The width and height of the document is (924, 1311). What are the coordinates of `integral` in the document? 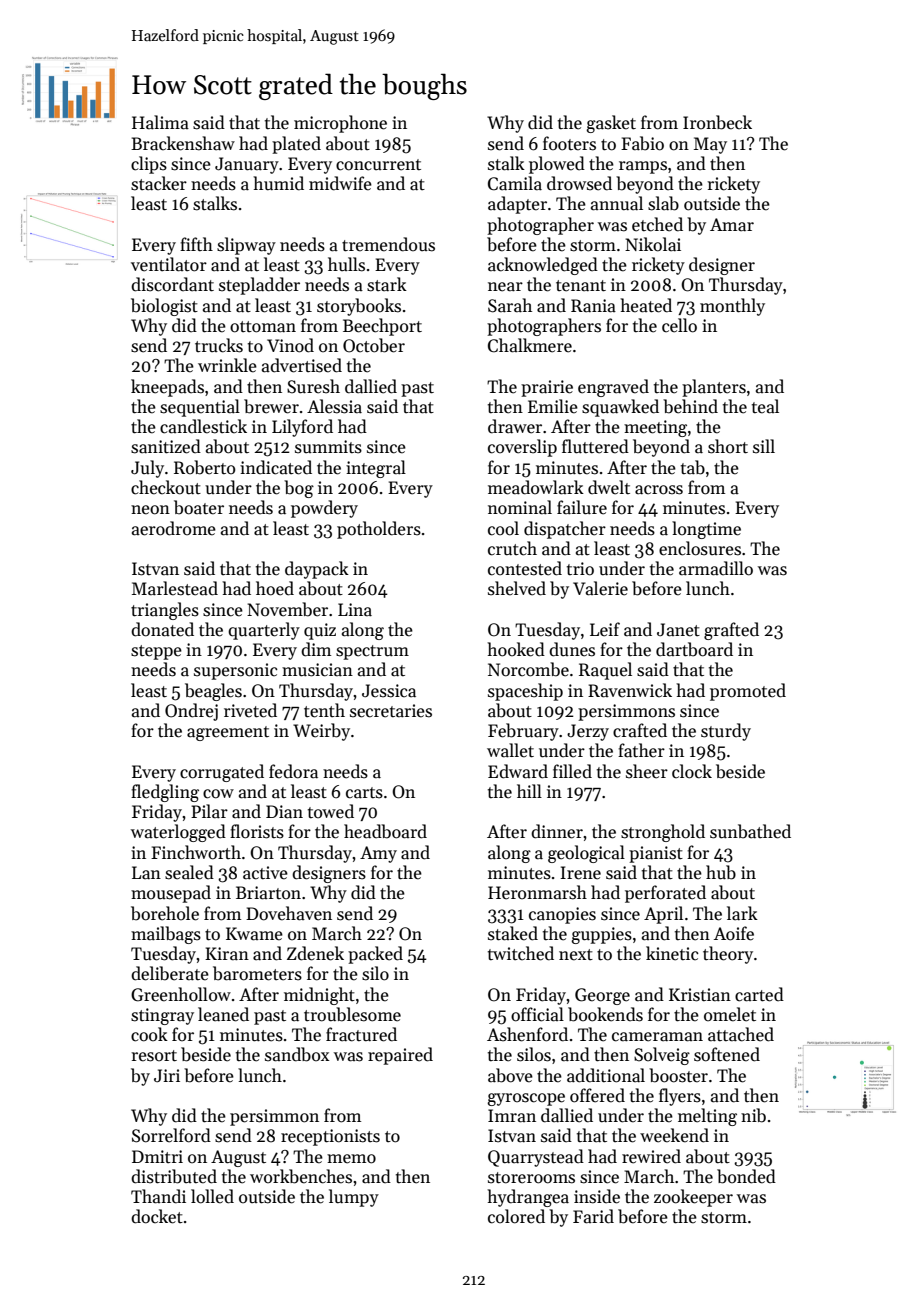 It's located at (376, 469).
